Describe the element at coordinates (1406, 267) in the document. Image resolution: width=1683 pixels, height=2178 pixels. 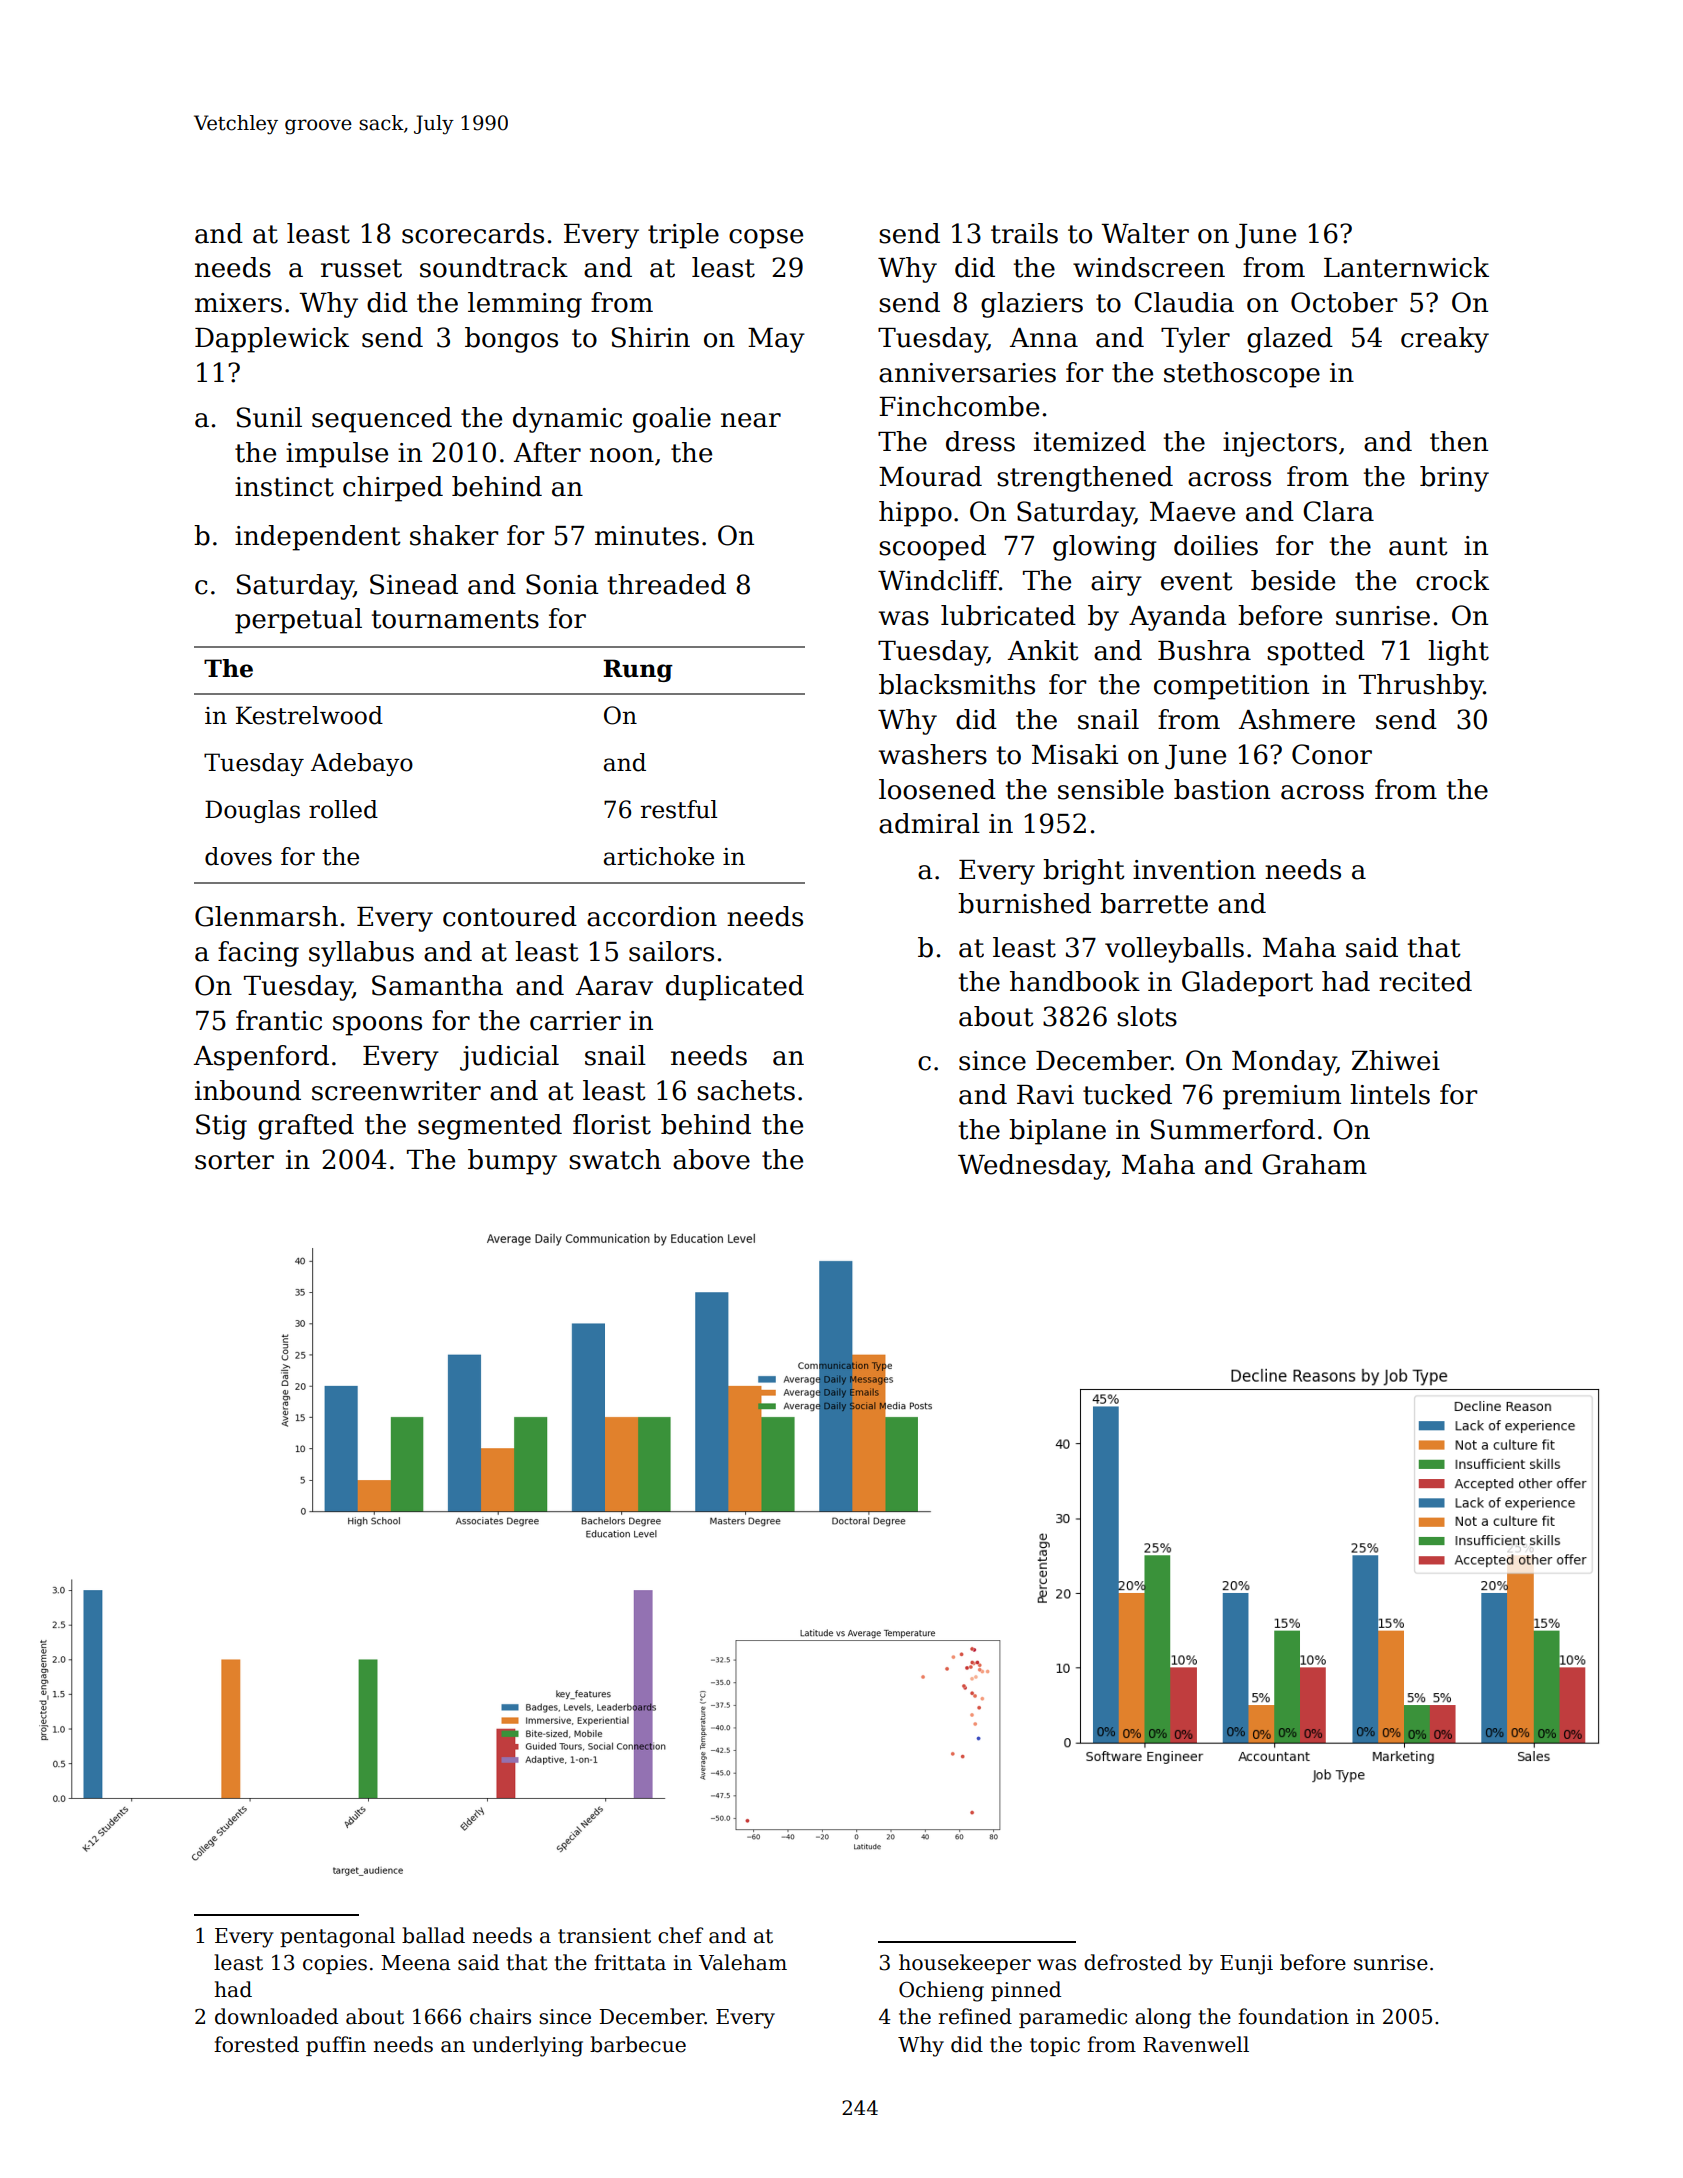
I see `Lanternwick` at that location.
